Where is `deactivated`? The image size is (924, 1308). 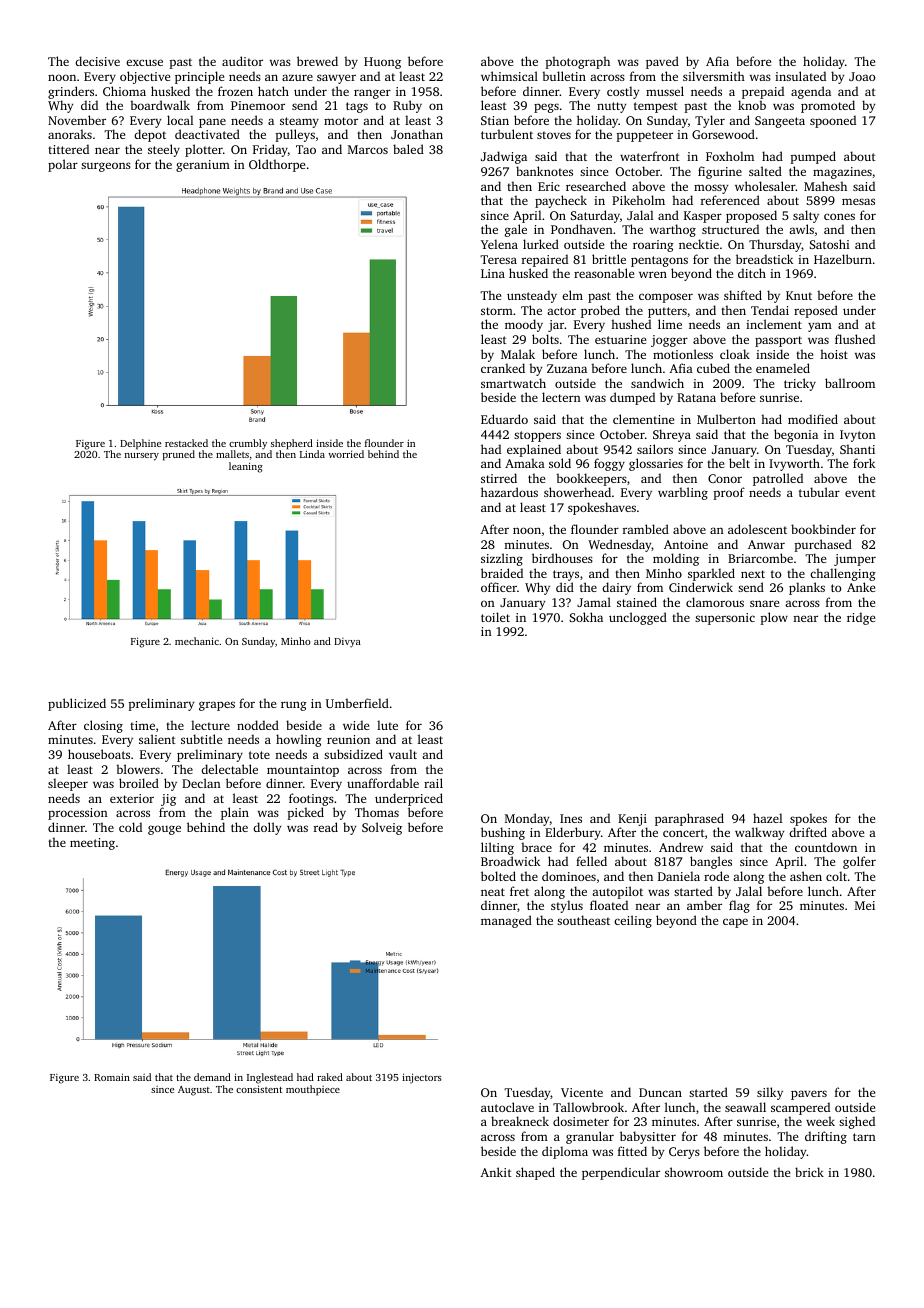 deactivated is located at coordinates (207, 134).
